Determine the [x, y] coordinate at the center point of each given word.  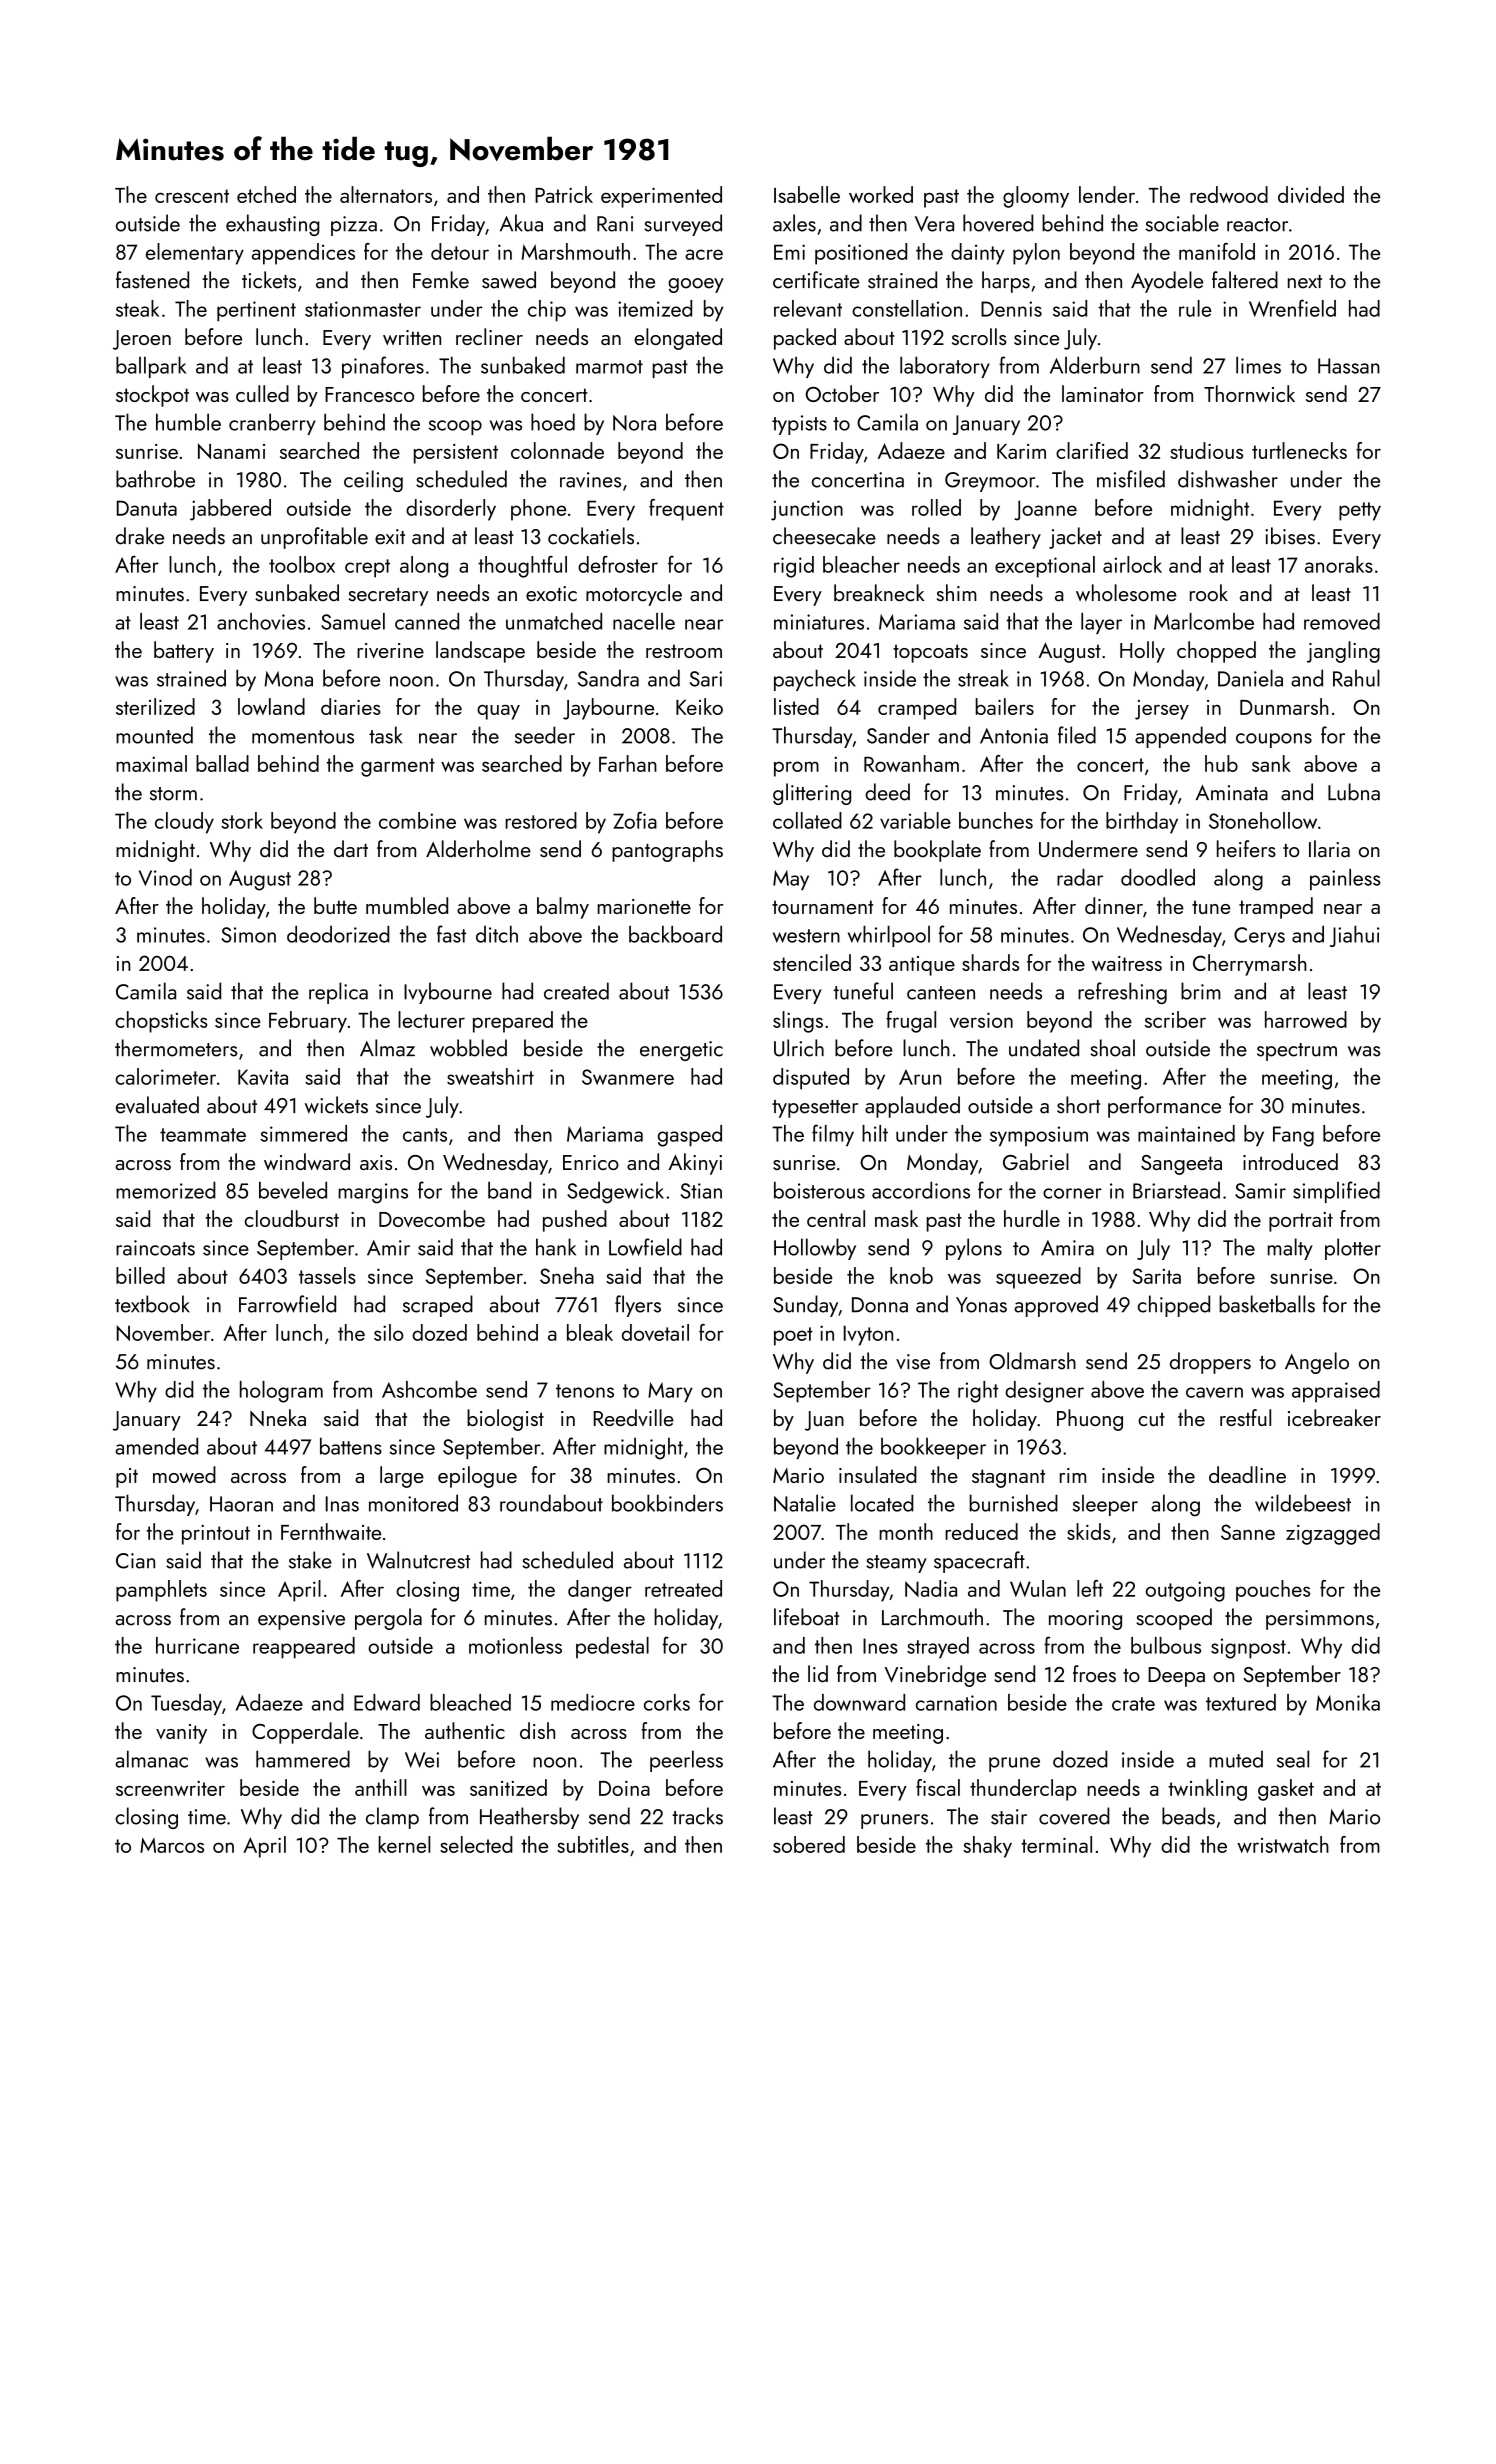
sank [1271, 763]
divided [1311, 194]
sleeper [1105, 1505]
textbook [152, 1304]
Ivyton [868, 1335]
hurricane [197, 1645]
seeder [545, 735]
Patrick [564, 194]
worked [881, 194]
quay [498, 712]
